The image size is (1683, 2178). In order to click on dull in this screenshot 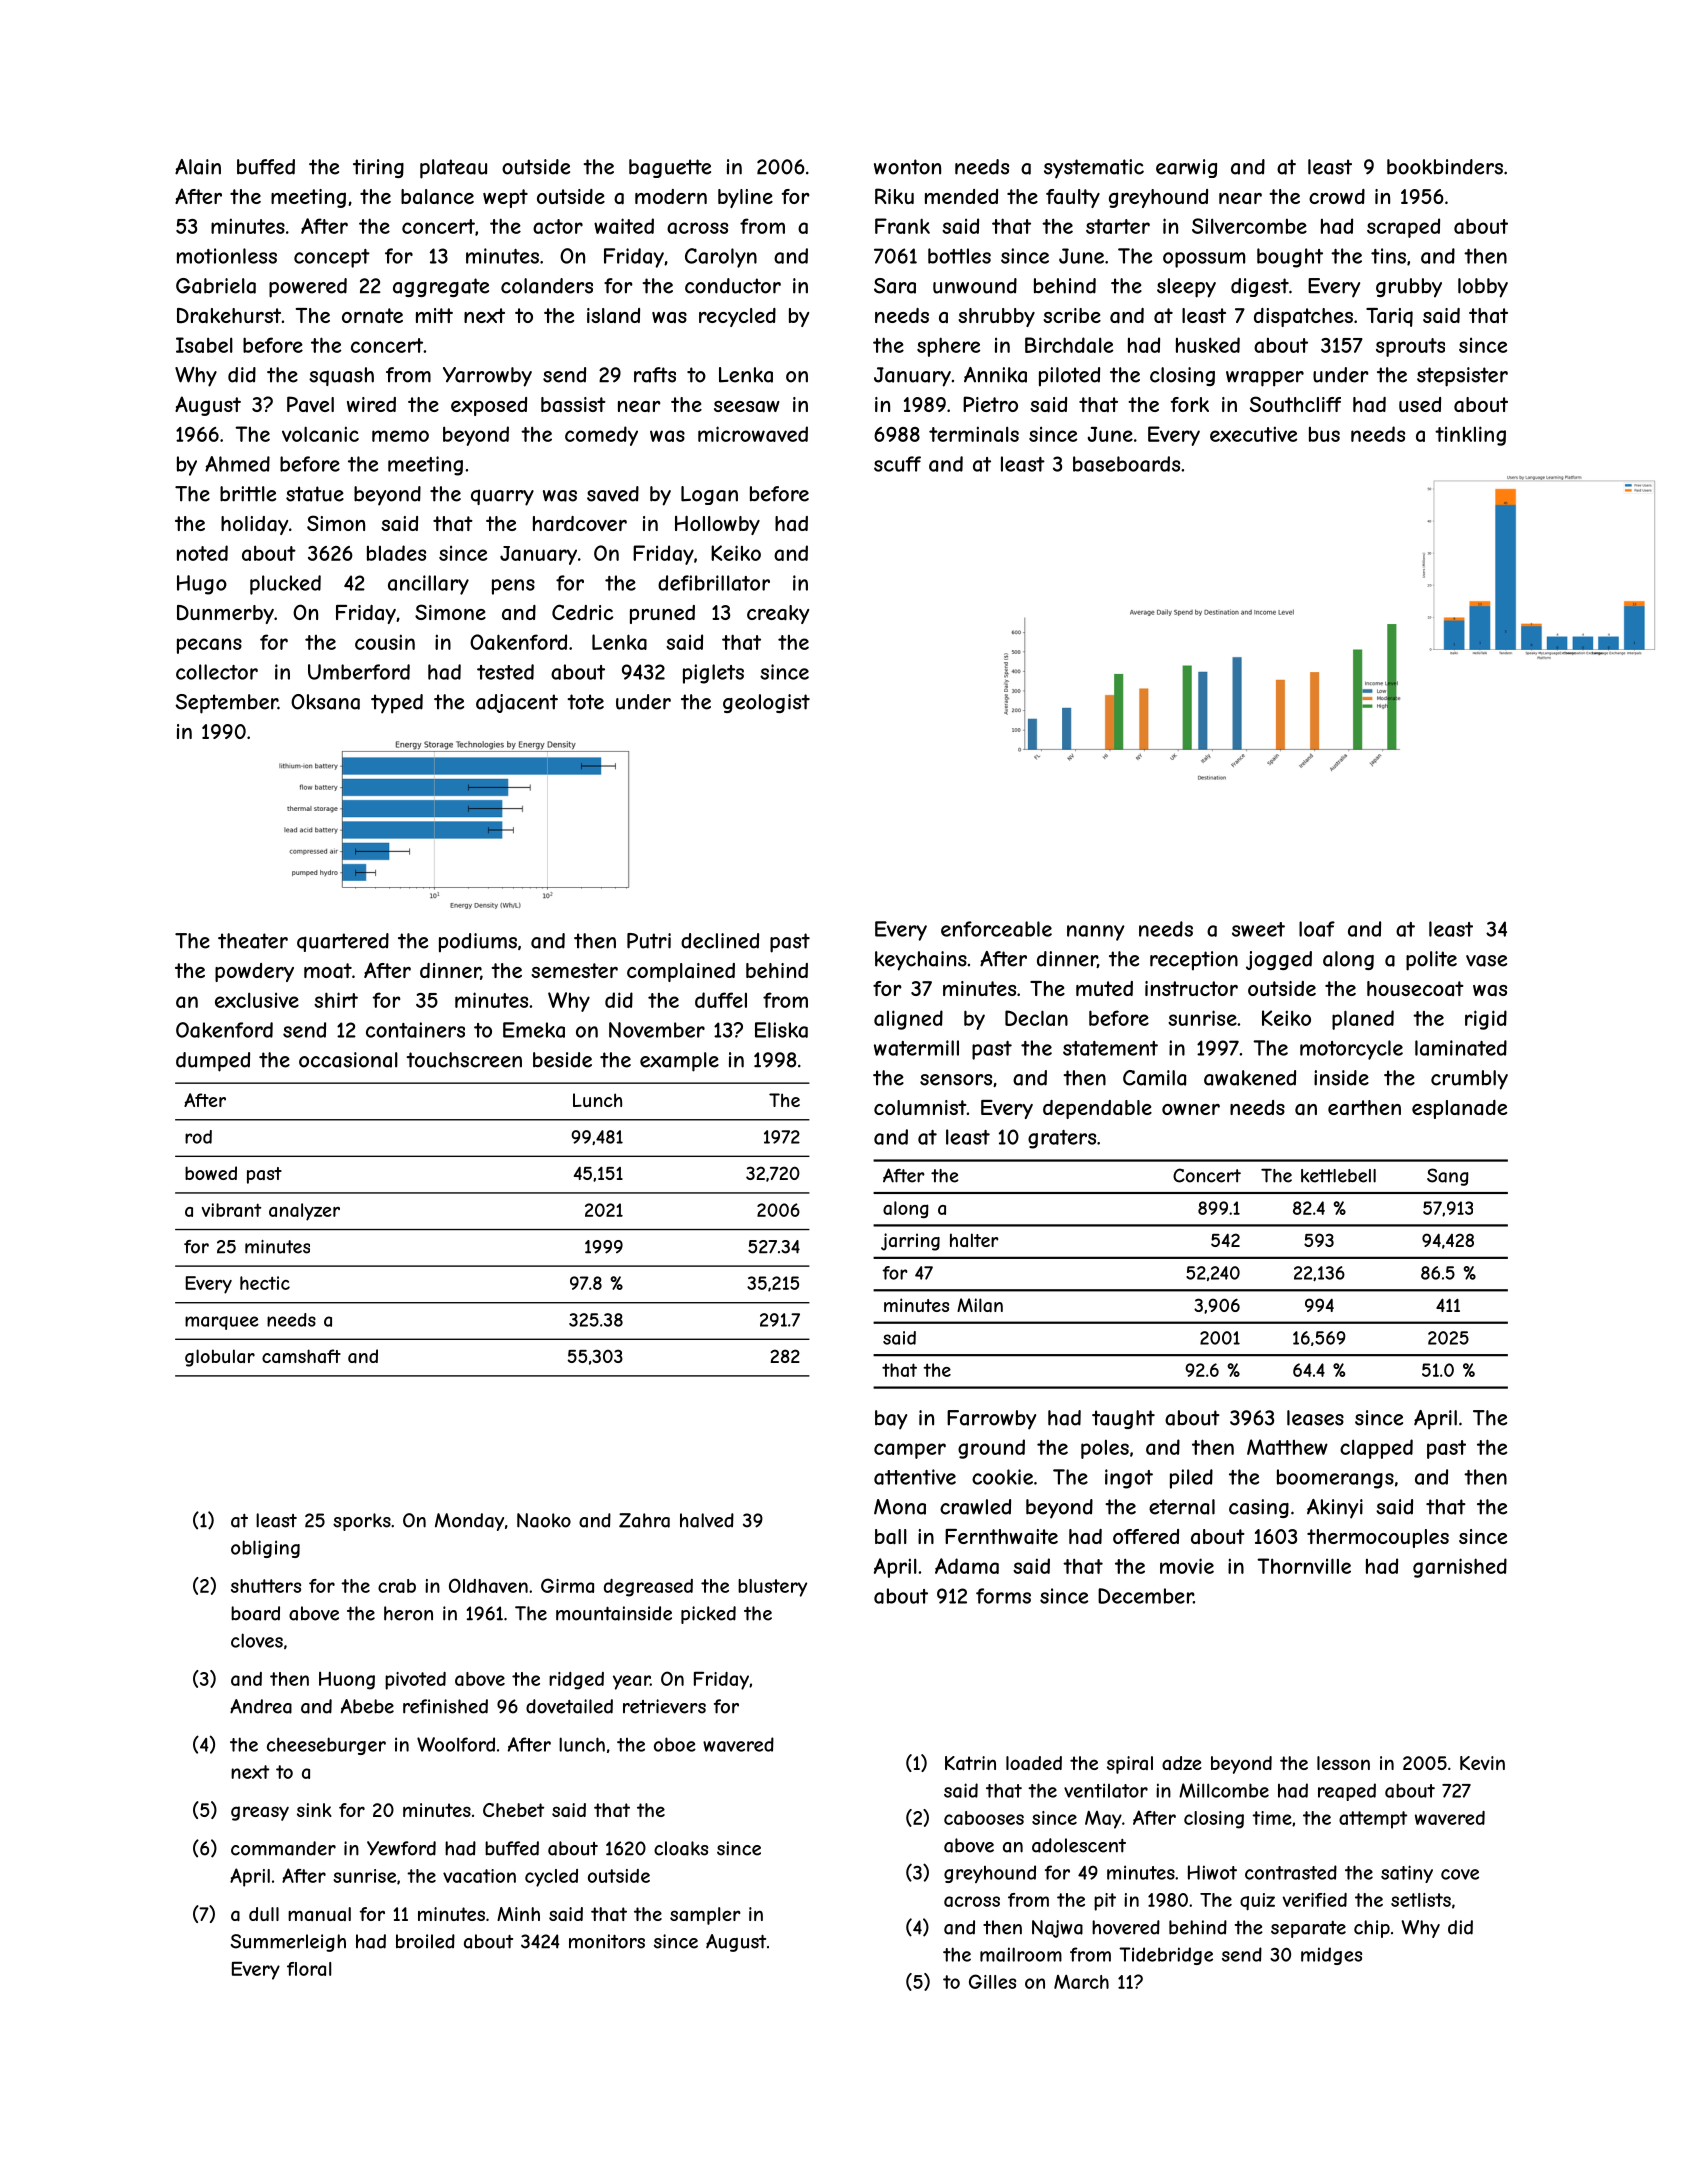, I will do `click(264, 1914)`.
